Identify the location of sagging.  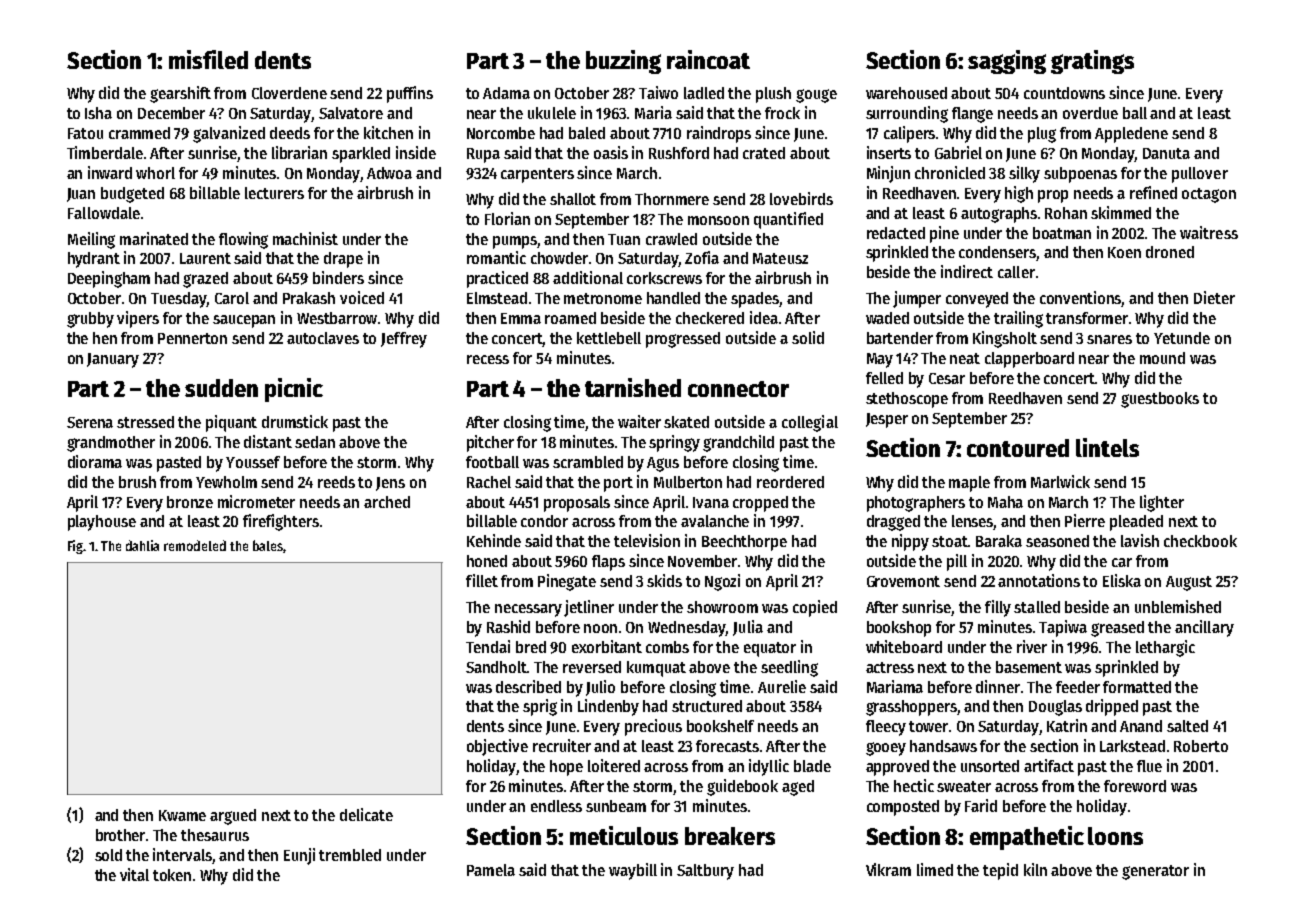
(1007, 62).
